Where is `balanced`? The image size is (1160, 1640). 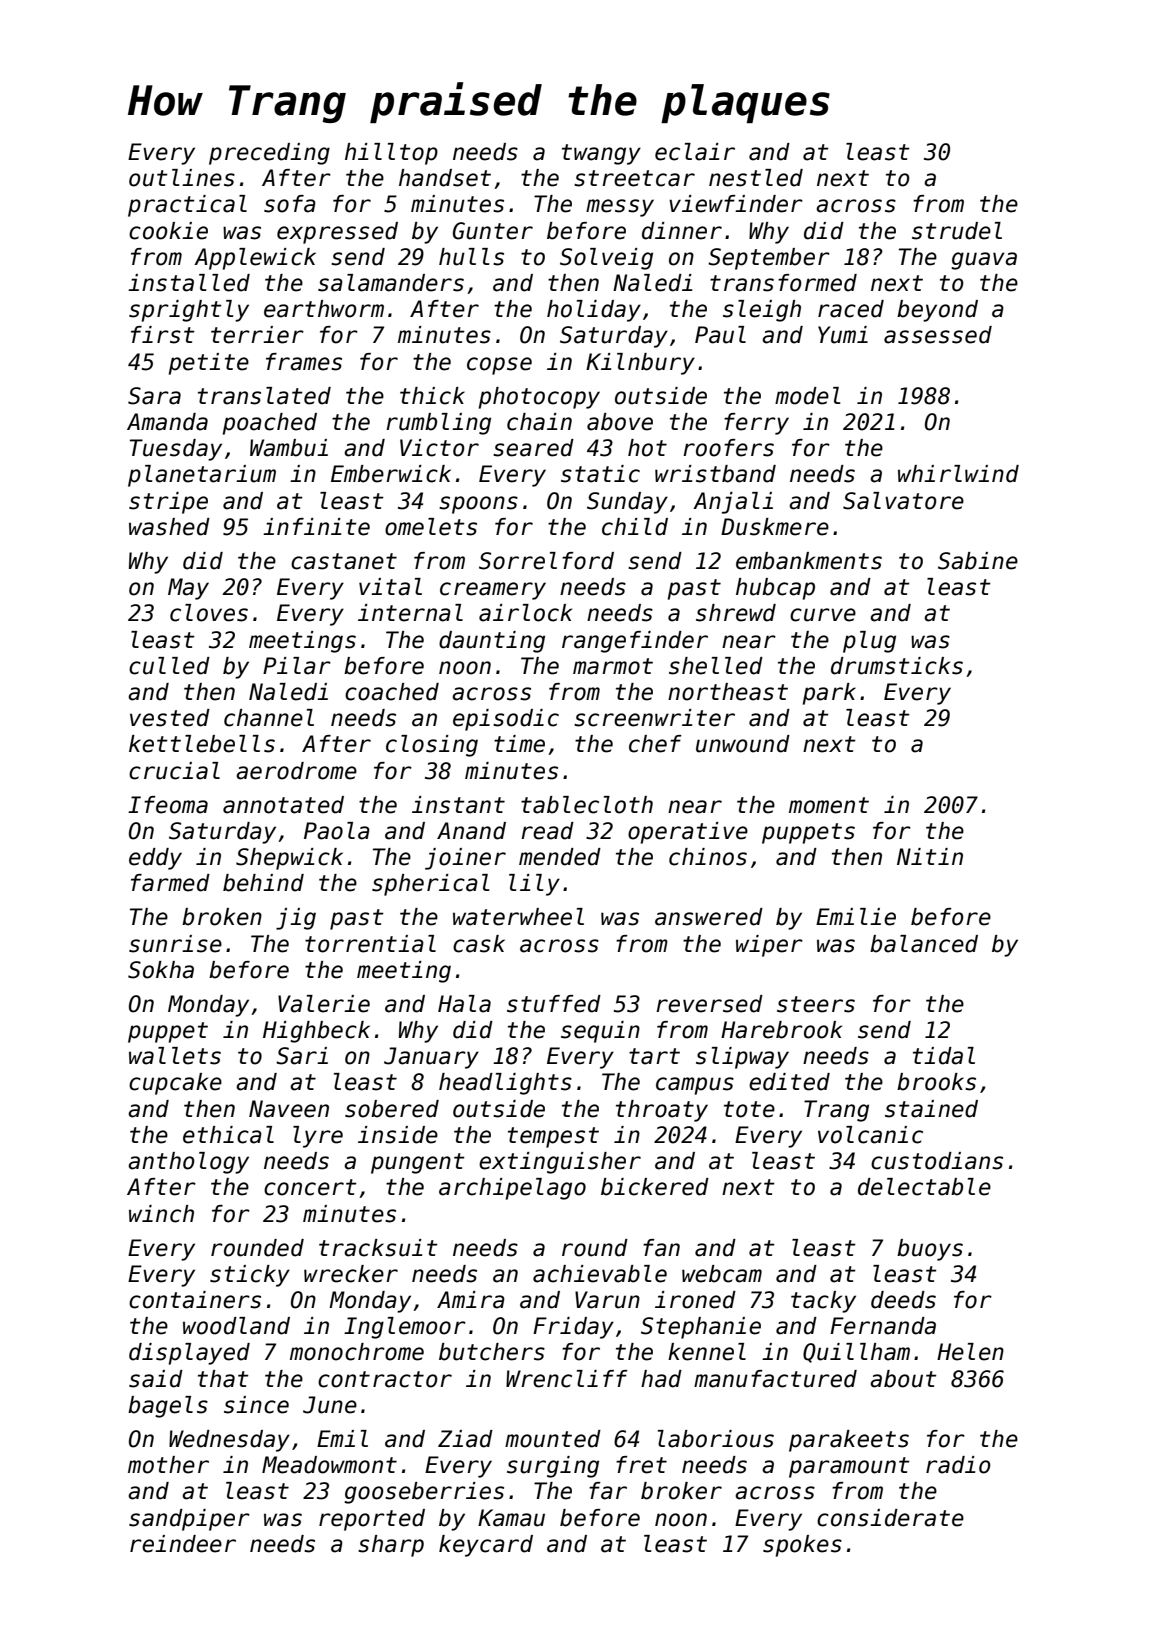
balanced is located at coordinates (924, 944).
